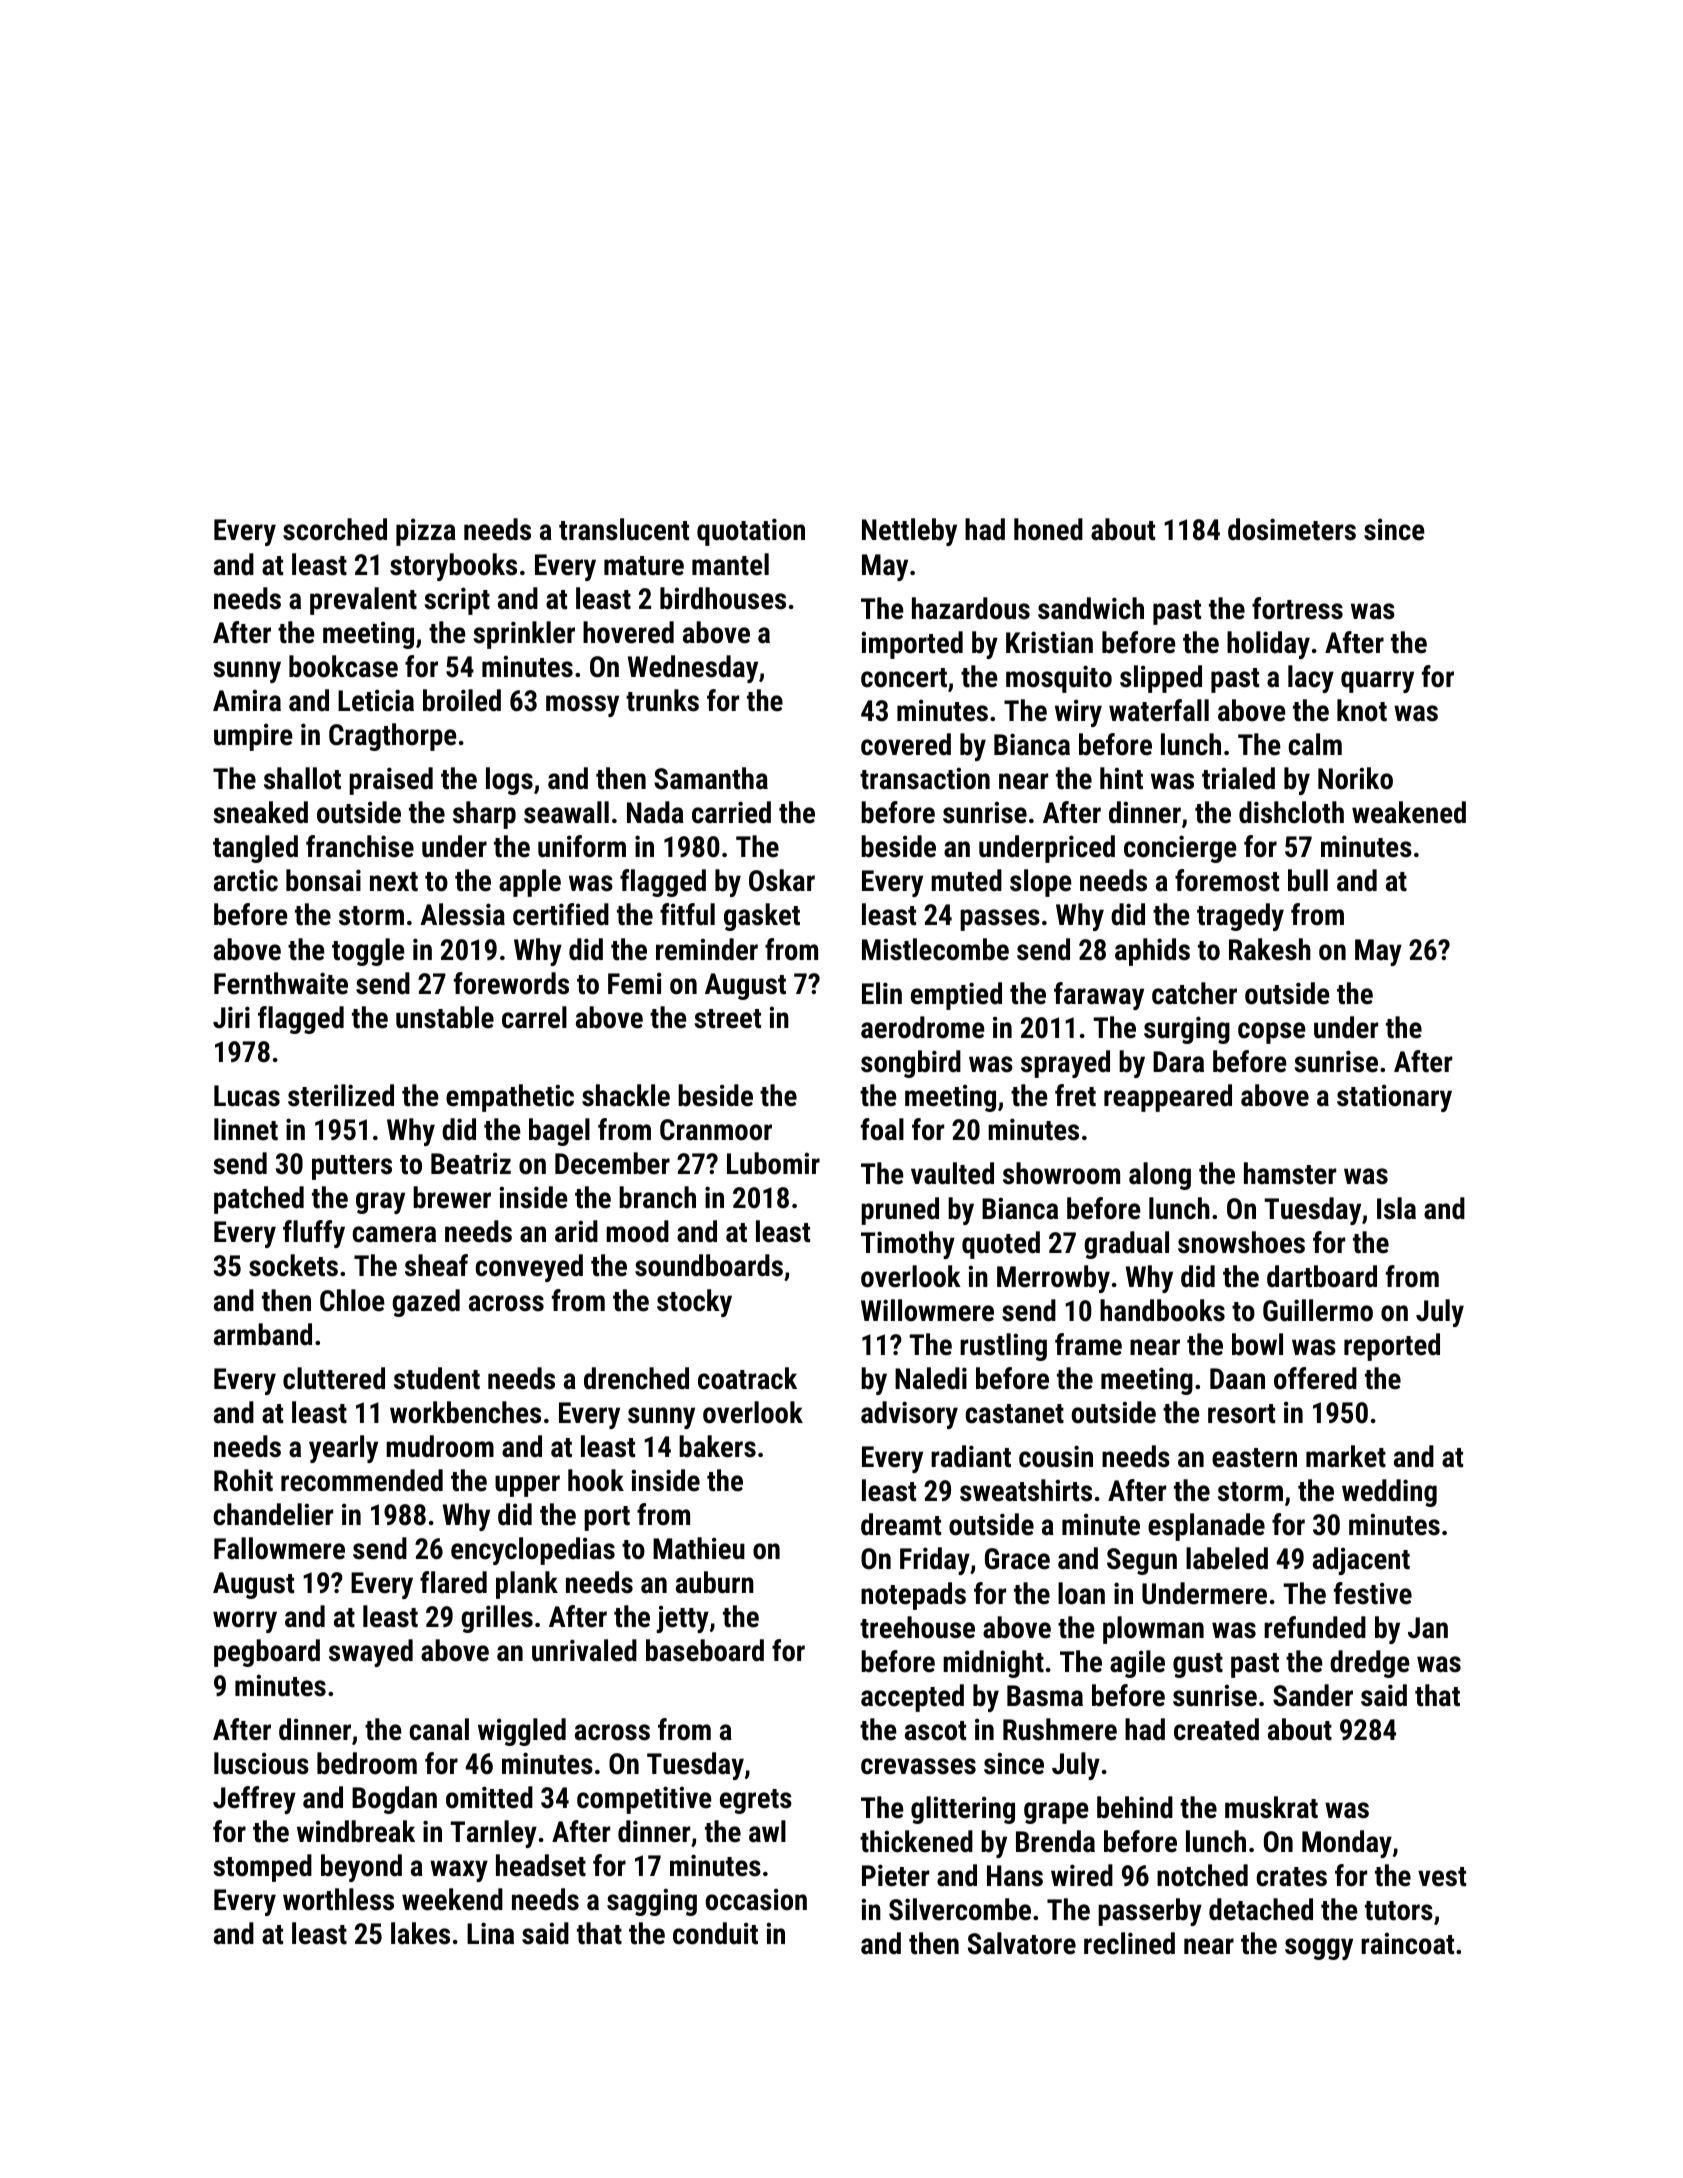 The height and width of the screenshot is (2178, 1683). I want to click on vaulted, so click(952, 1173).
